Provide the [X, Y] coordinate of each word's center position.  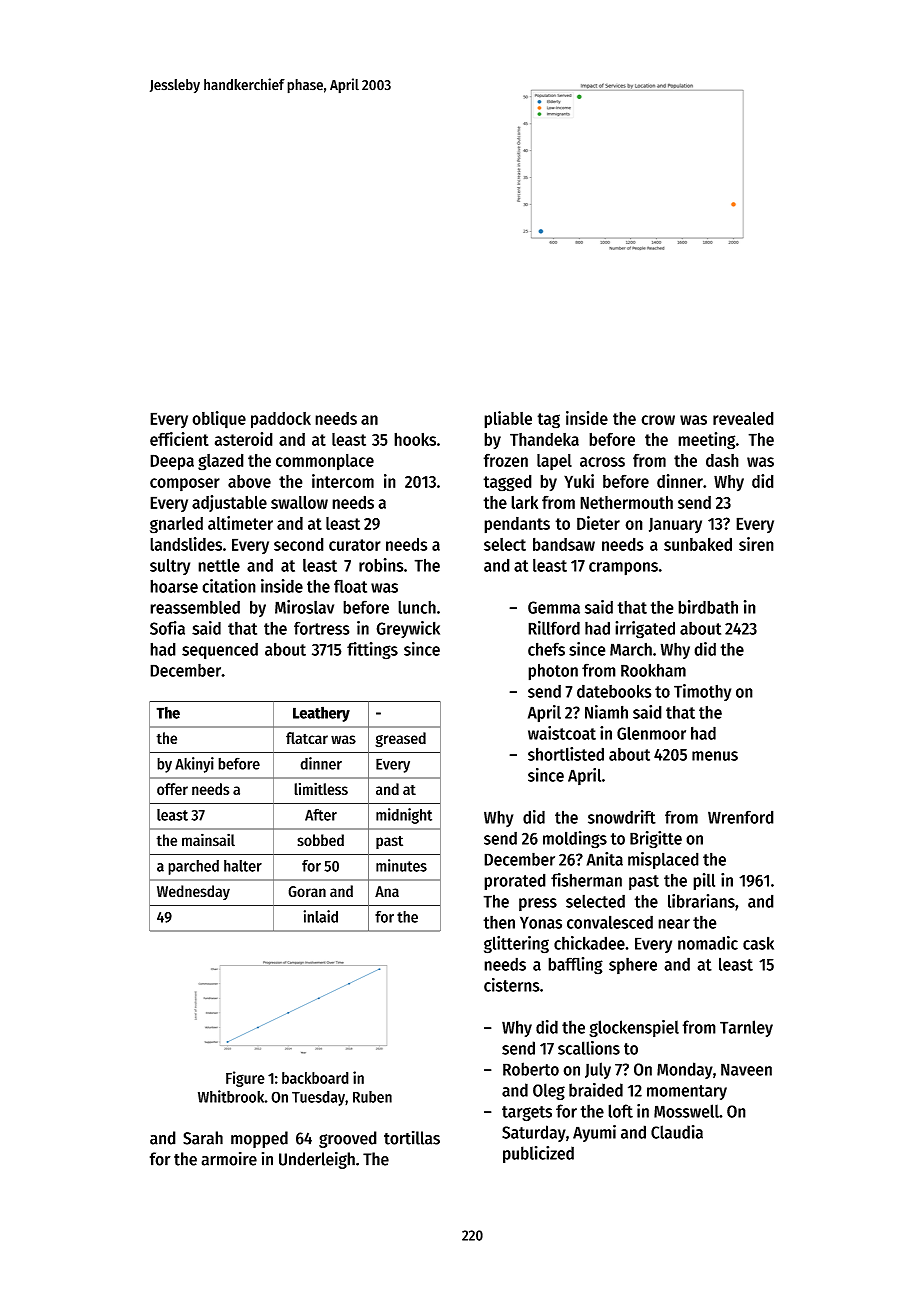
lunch [417, 607]
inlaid [320, 916]
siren [756, 544]
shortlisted [566, 754]
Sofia [167, 628]
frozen [505, 460]
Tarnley [746, 1028]
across [602, 462]
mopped [259, 1139]
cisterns [512, 985]
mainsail [208, 840]
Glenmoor [651, 733]
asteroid [244, 439]
